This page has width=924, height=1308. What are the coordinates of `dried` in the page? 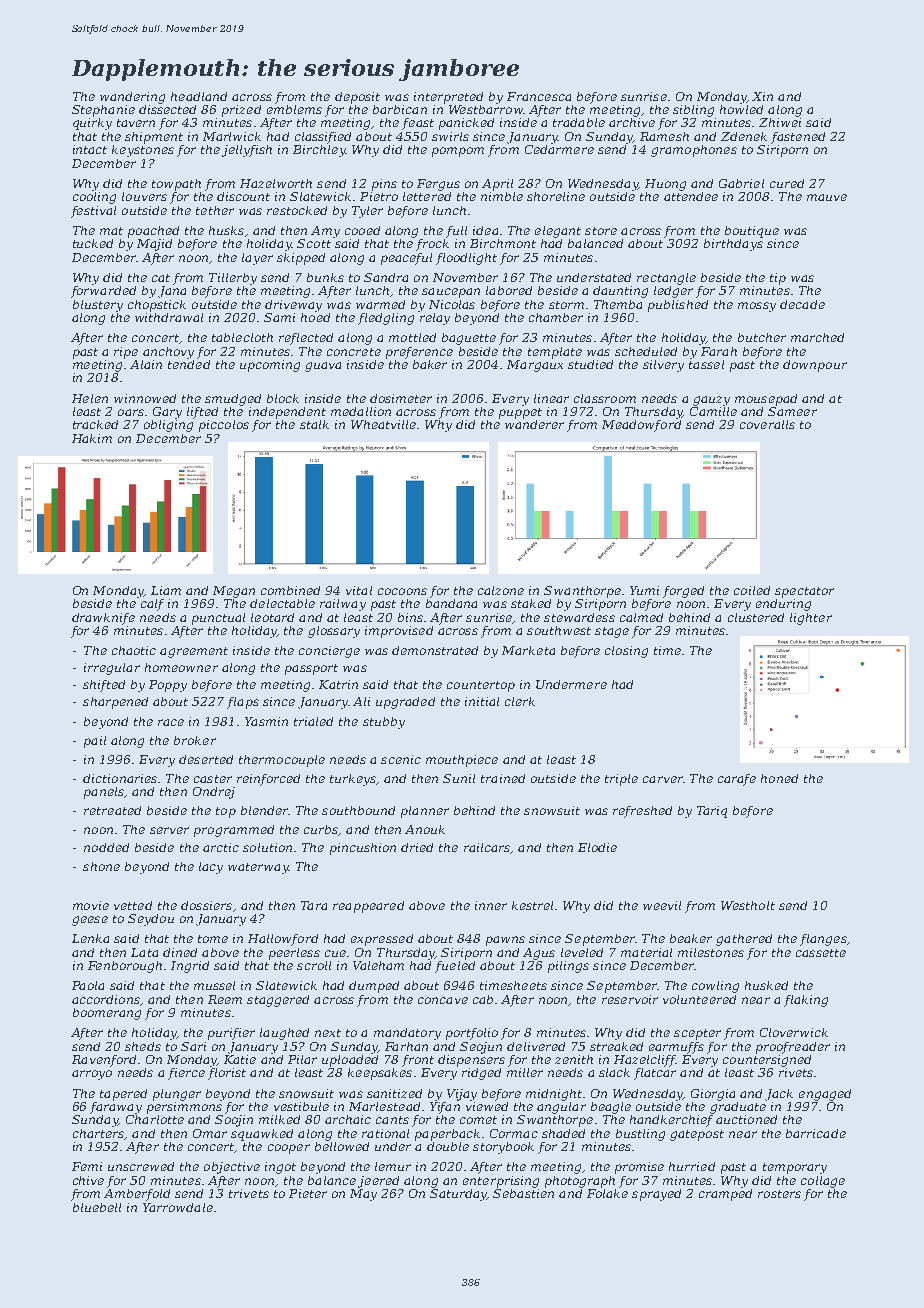 It's located at (417, 847).
